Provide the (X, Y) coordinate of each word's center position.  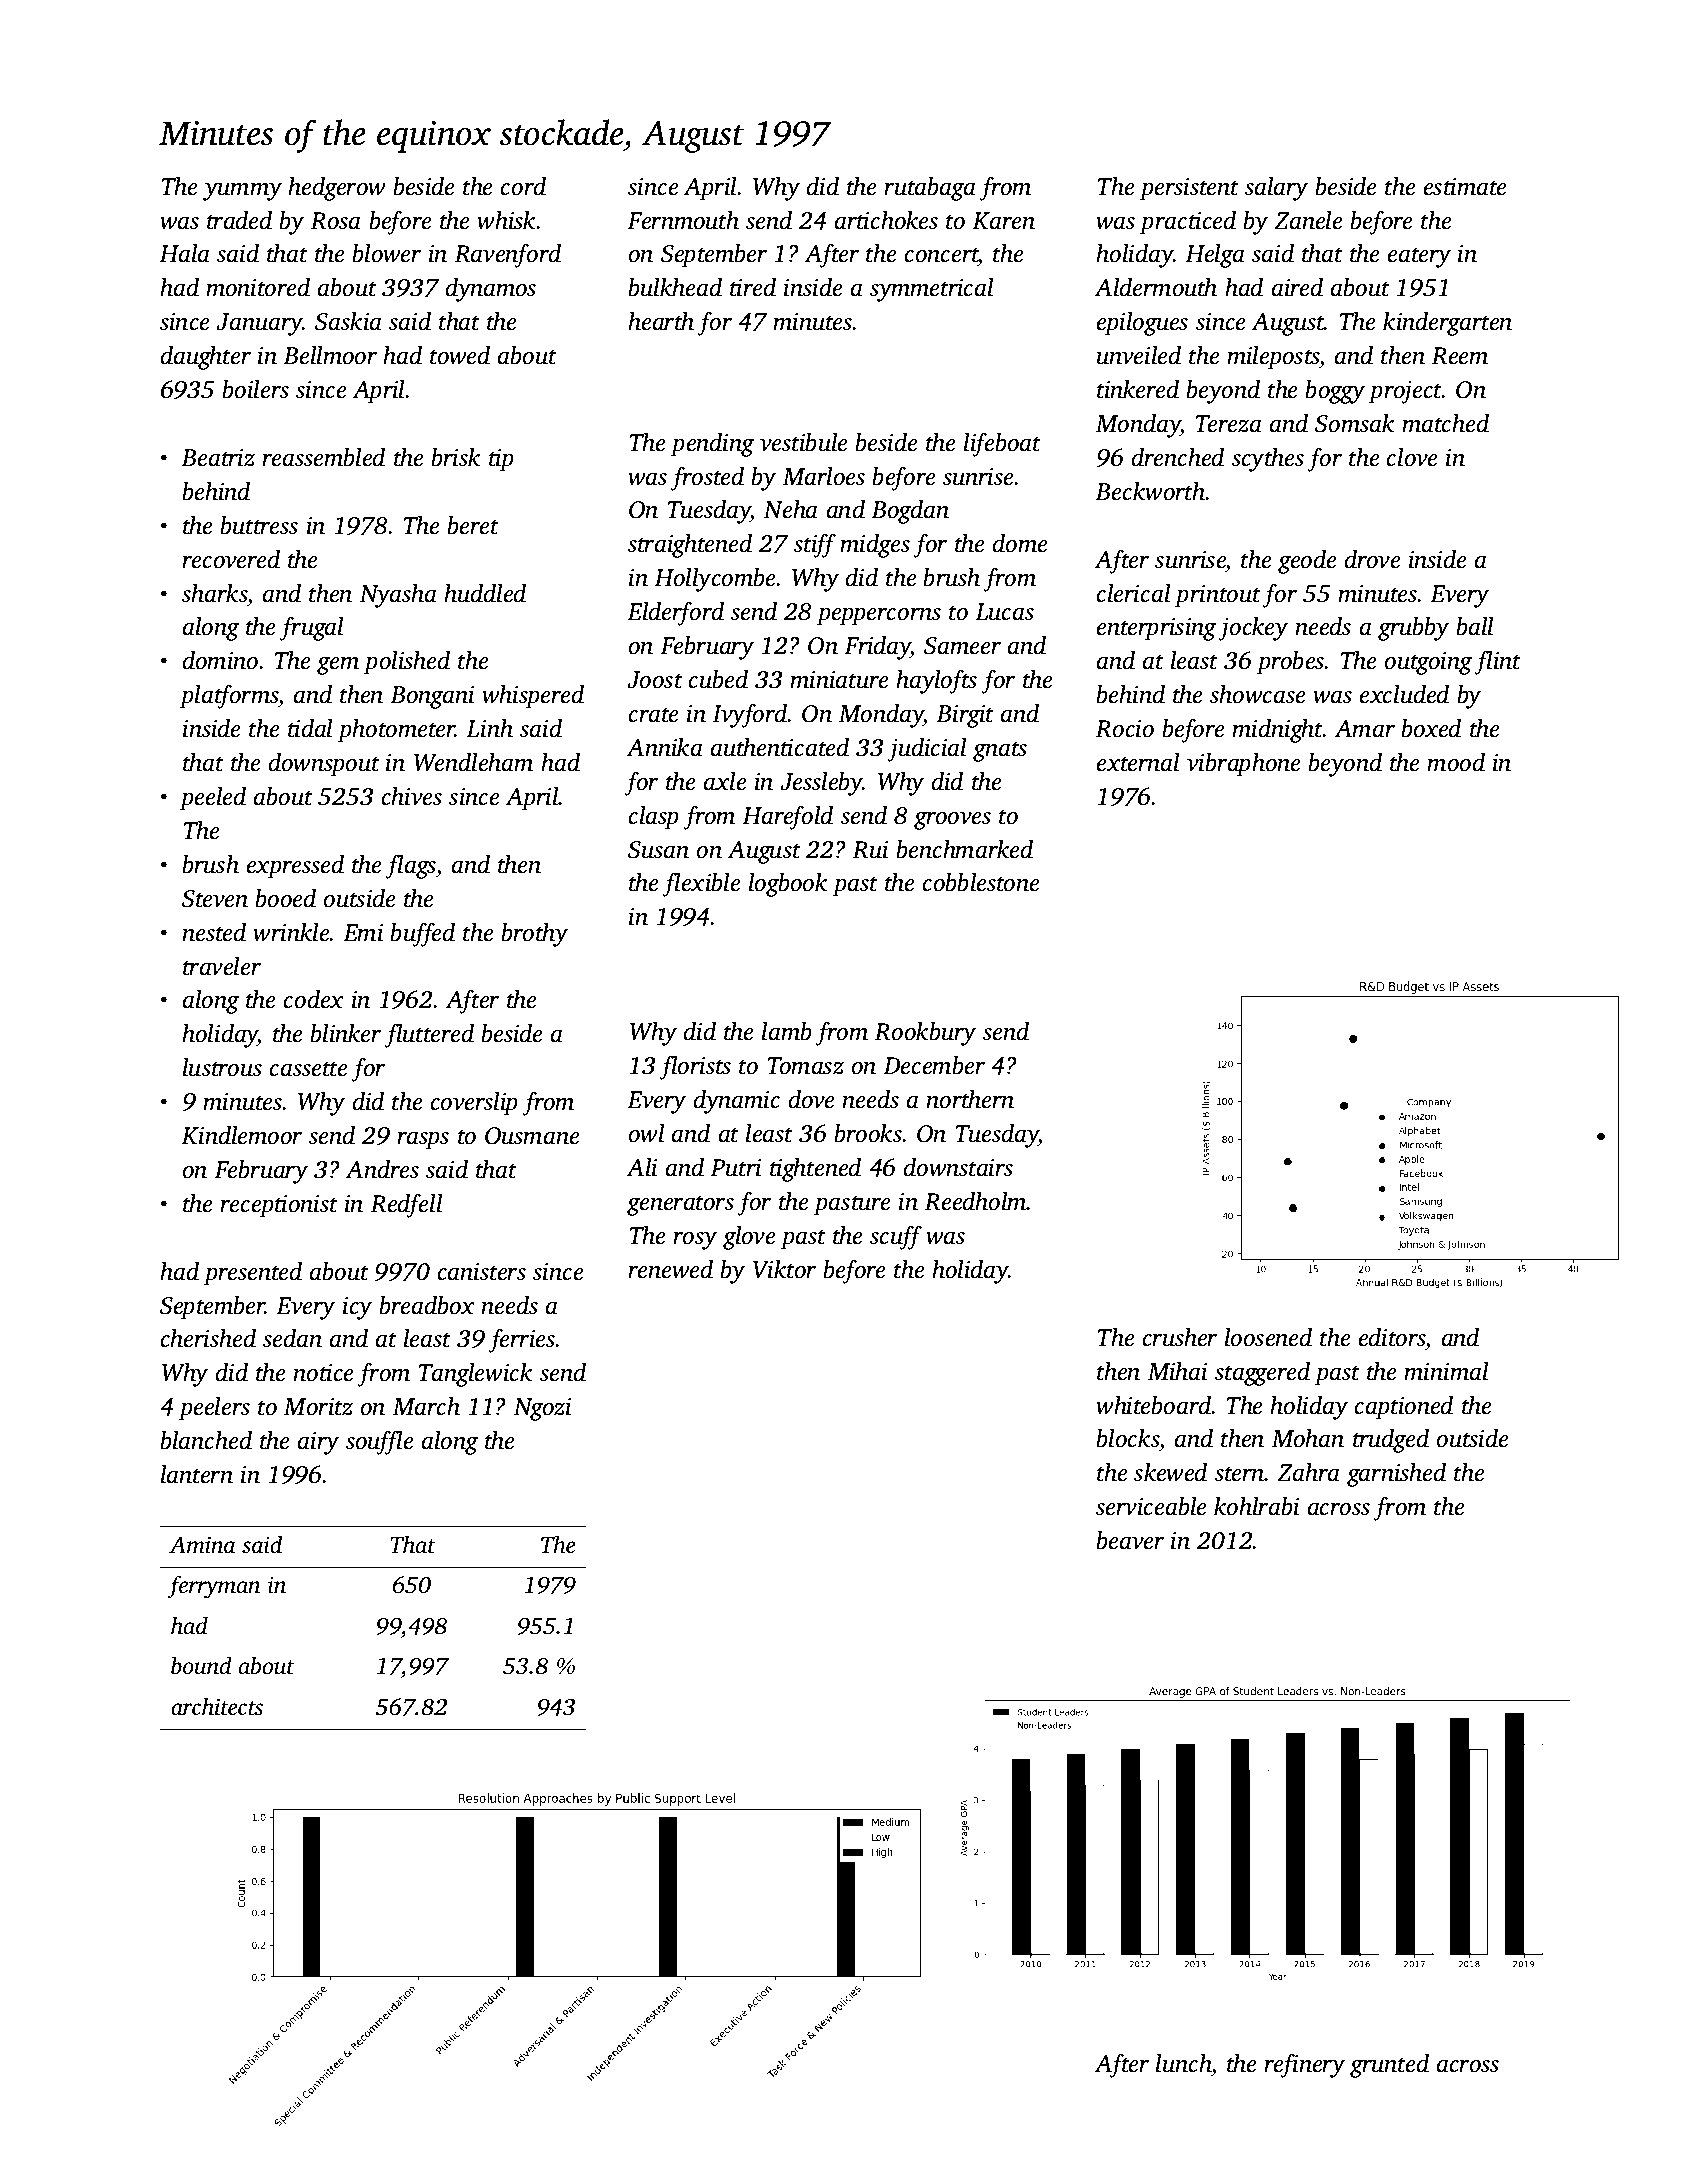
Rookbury (925, 1034)
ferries (522, 1341)
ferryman (214, 1587)
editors (1392, 1337)
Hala (184, 253)
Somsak (1354, 423)
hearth (661, 321)
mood (1456, 762)
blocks (1127, 1438)
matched (1445, 423)
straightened (690, 546)
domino (220, 660)
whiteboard (1154, 1405)
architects (217, 1706)
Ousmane (532, 1136)
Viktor (784, 1269)
